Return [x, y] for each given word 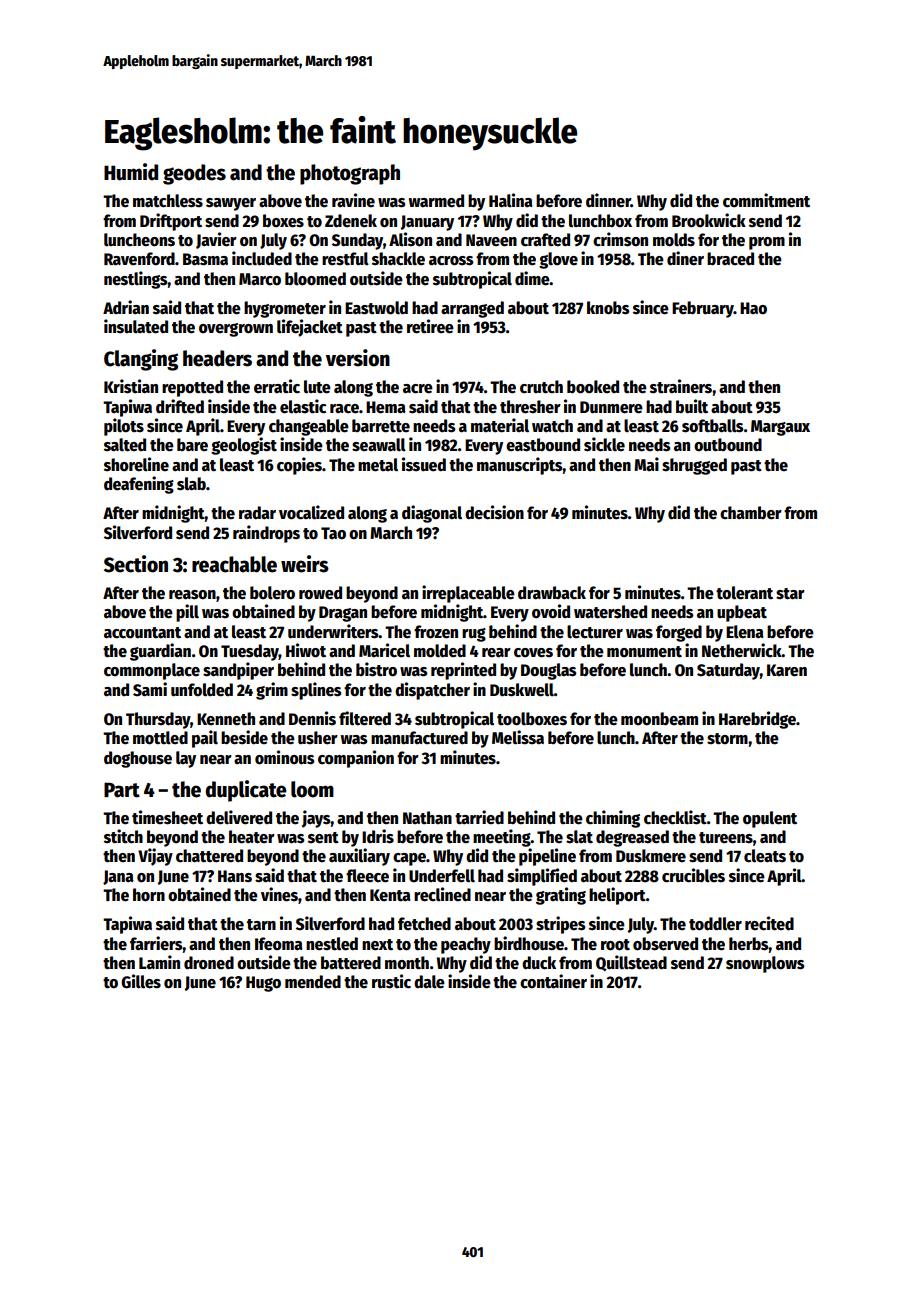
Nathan [427, 817]
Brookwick [709, 220]
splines [316, 691]
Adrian [126, 307]
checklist [675, 817]
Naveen [491, 240]
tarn [261, 925]
